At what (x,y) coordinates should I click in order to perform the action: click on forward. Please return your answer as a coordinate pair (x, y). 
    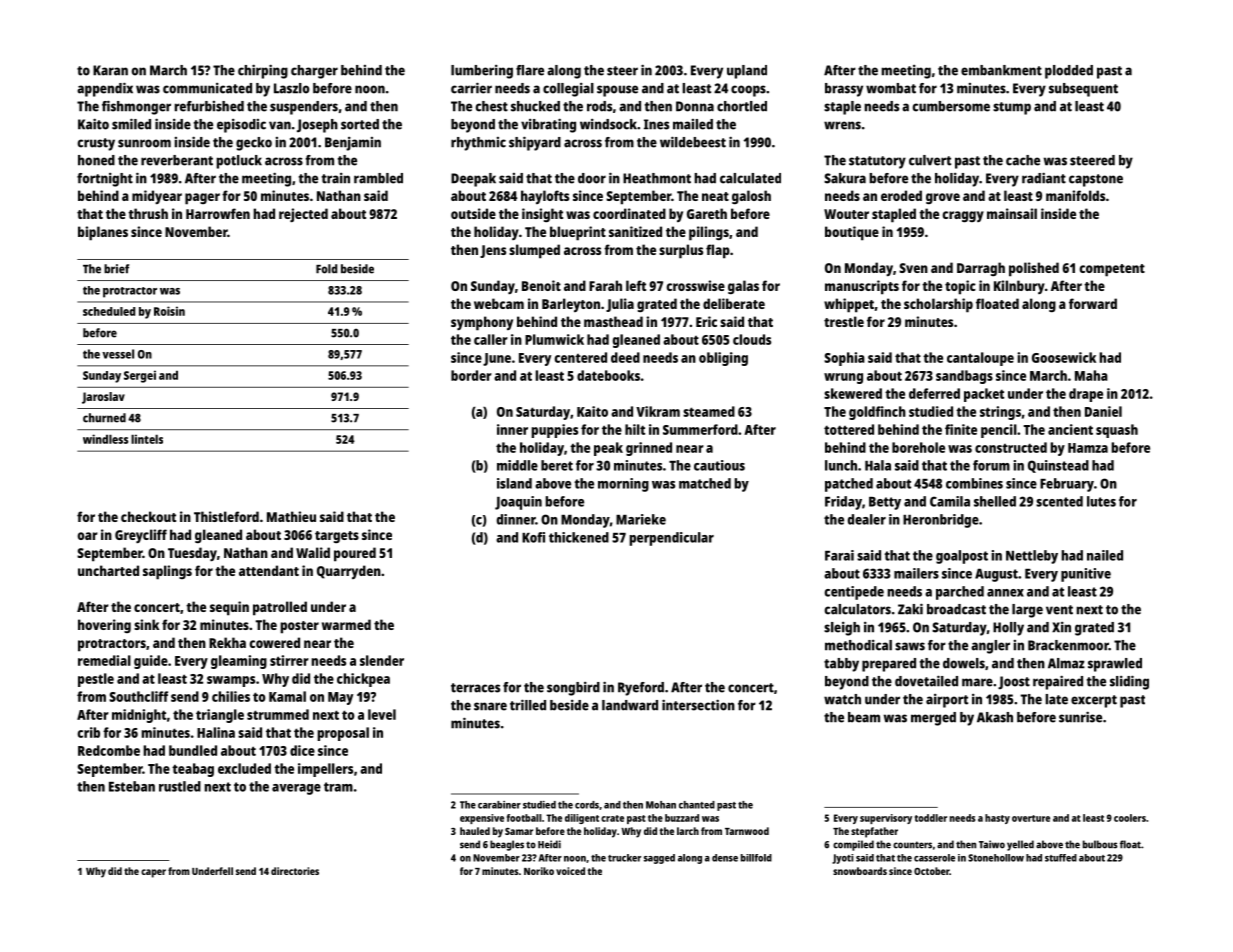
    Looking at the image, I should click on (1093, 303).
